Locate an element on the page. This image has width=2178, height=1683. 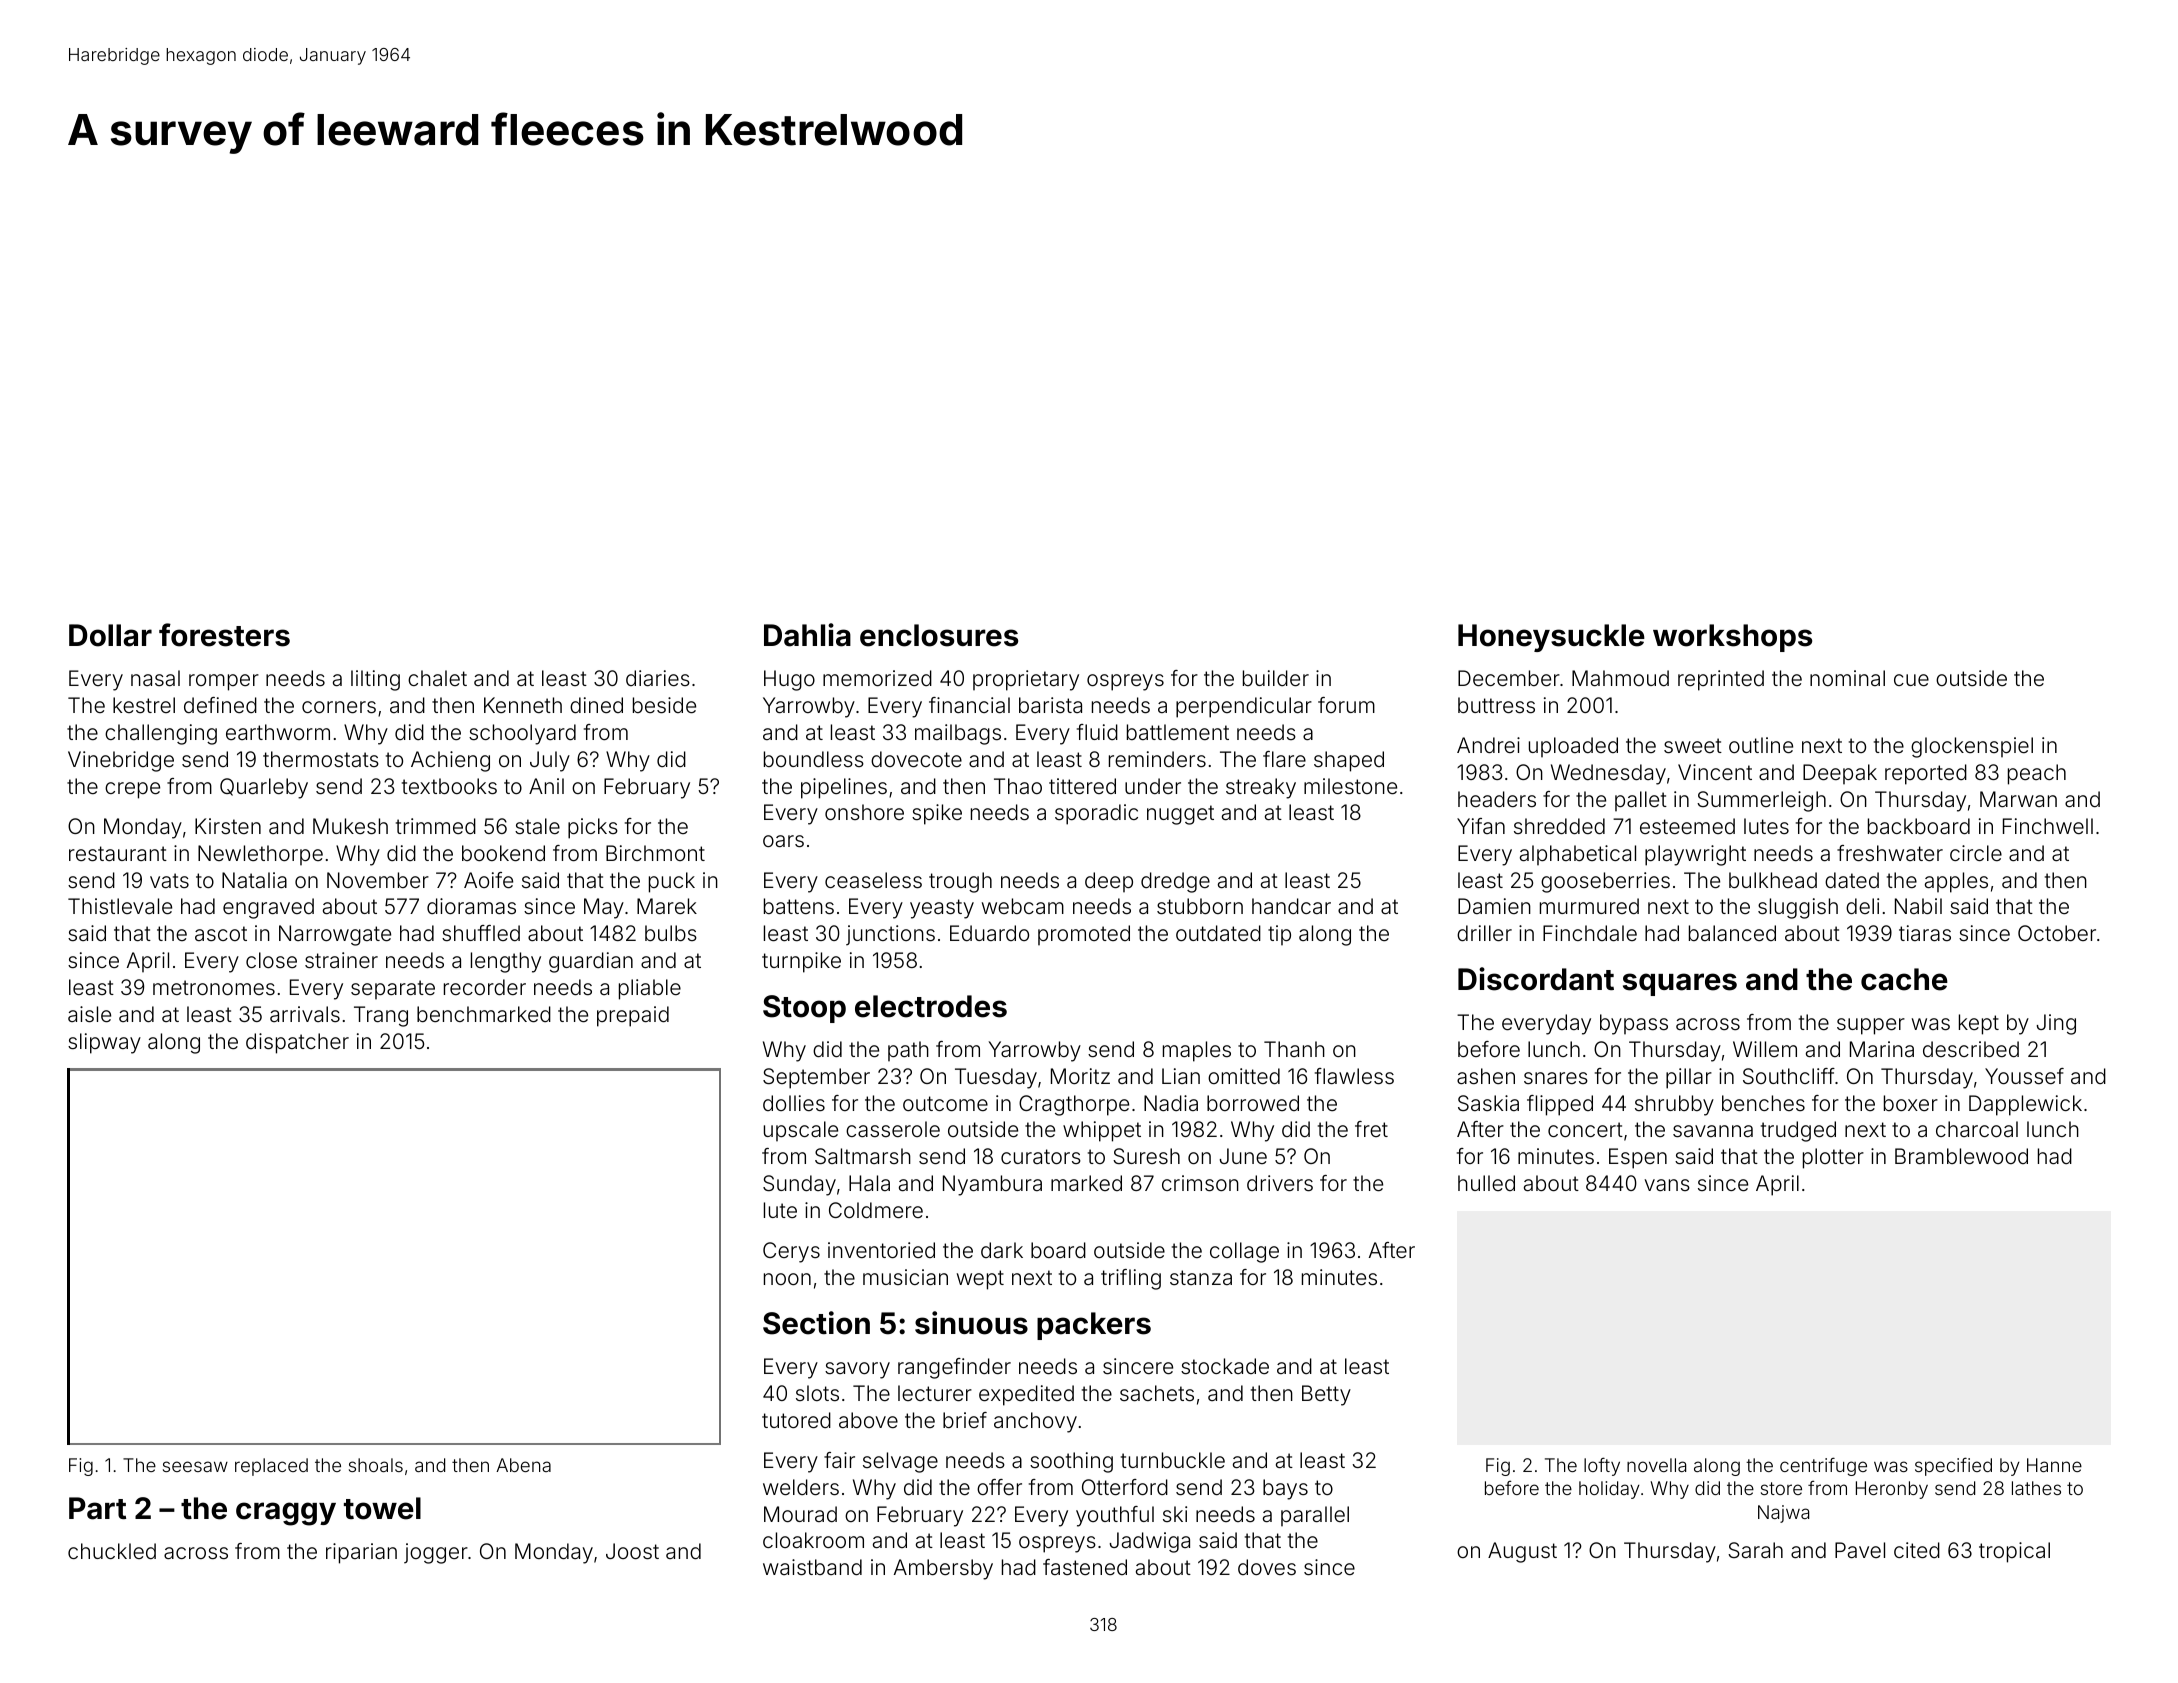
whippet is located at coordinates (1102, 1131).
